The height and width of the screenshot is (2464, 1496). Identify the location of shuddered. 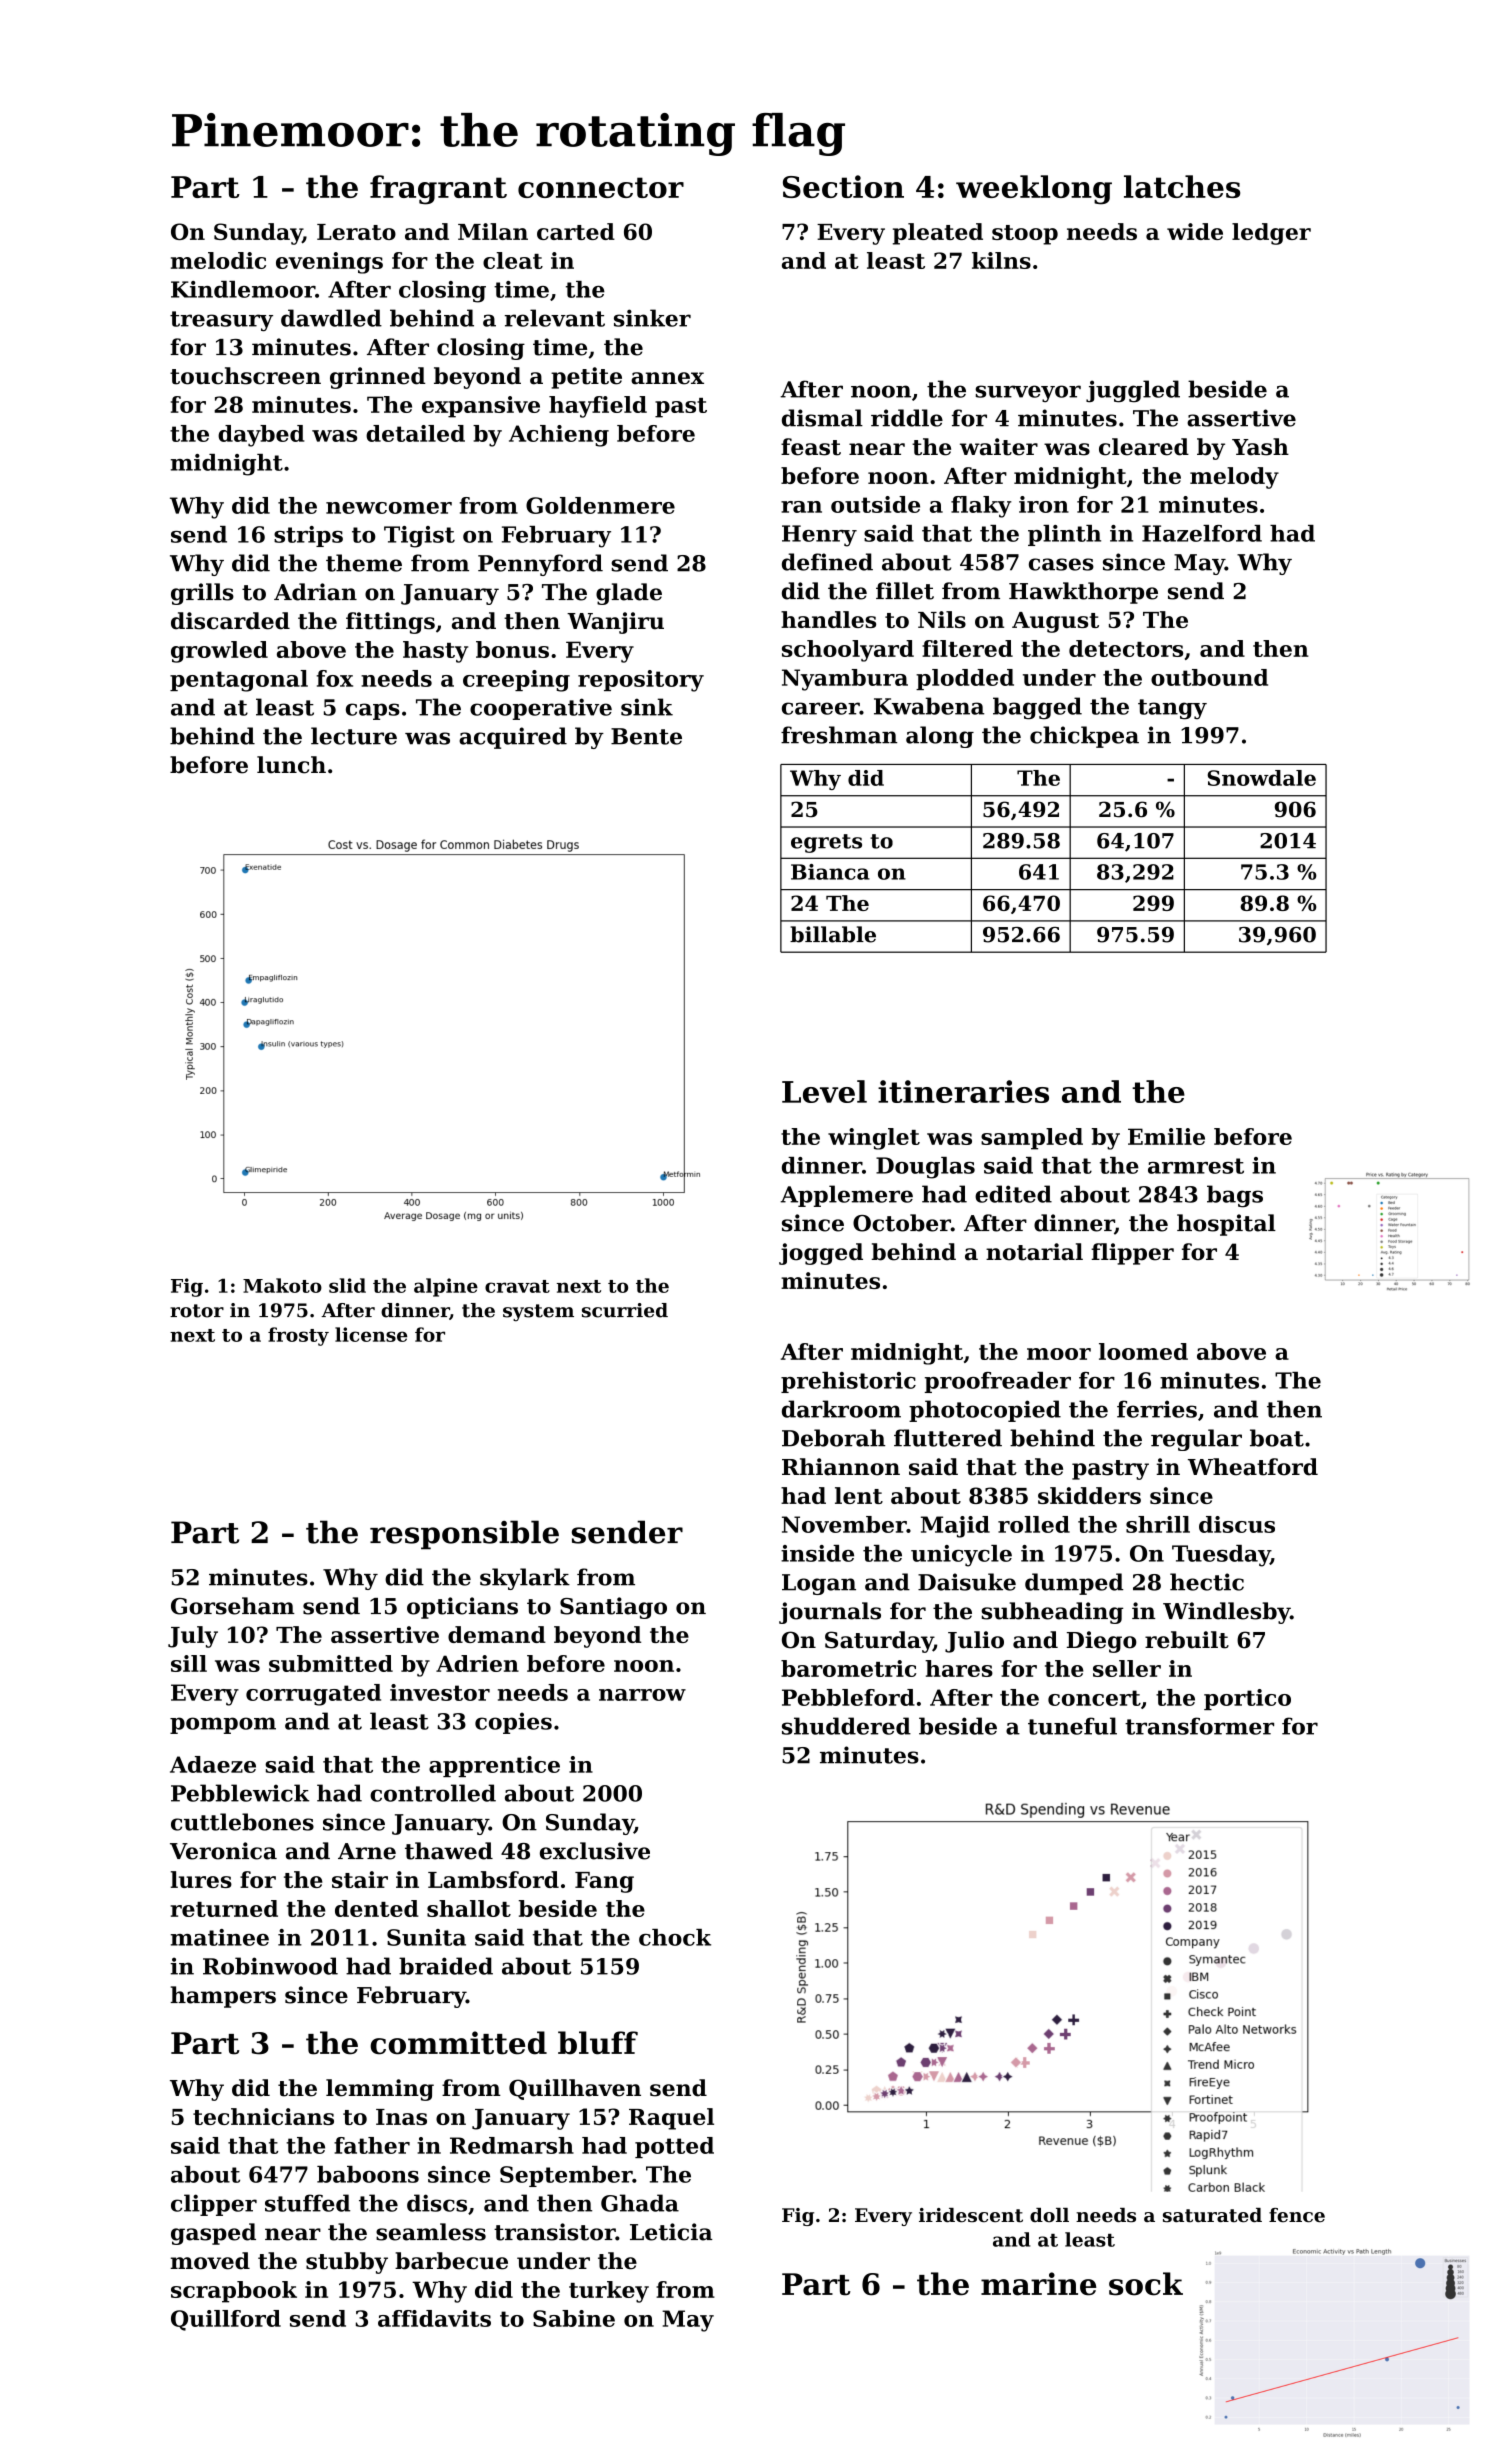
(846, 1726).
